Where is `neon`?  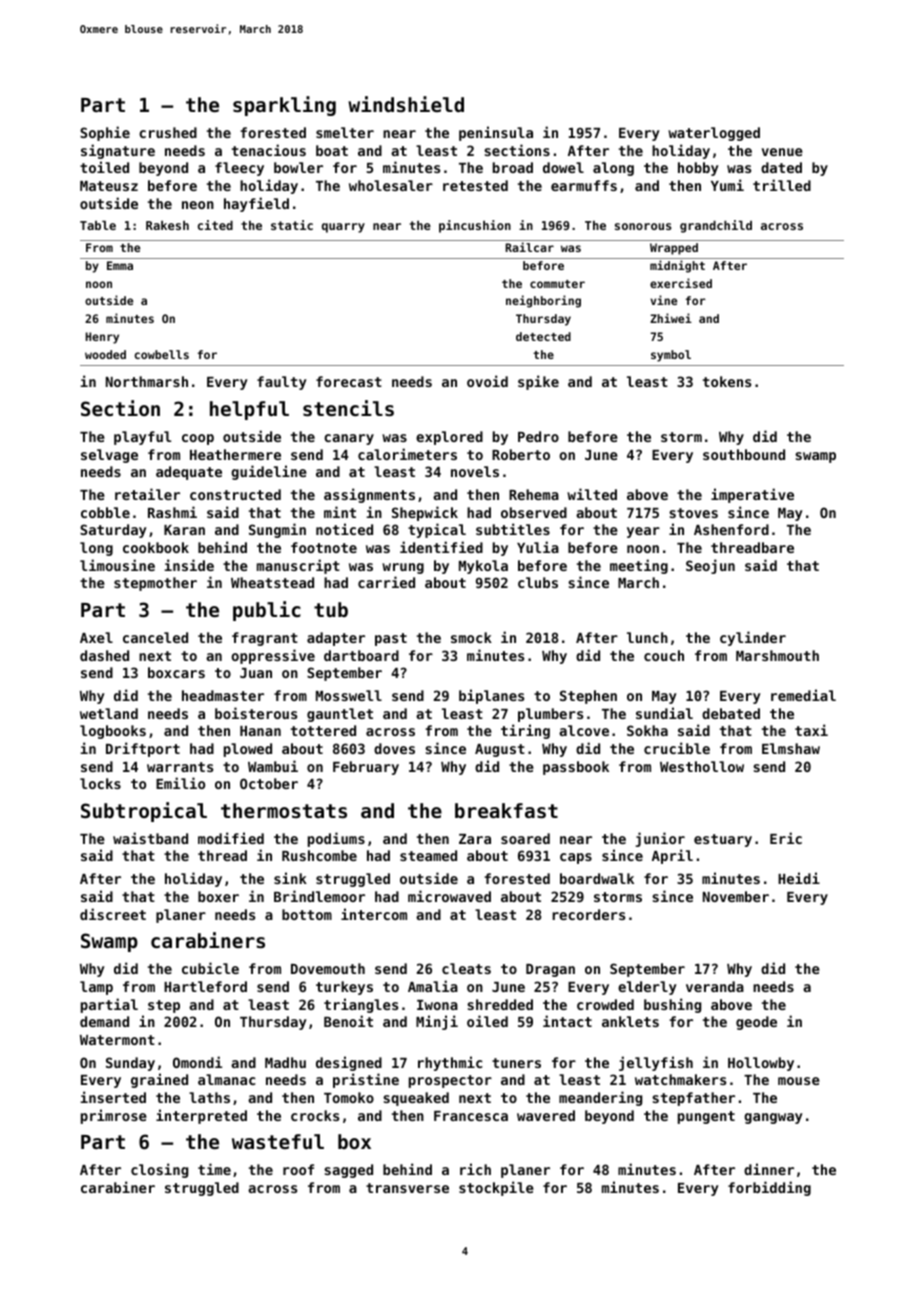
neon is located at coordinates (198, 205).
